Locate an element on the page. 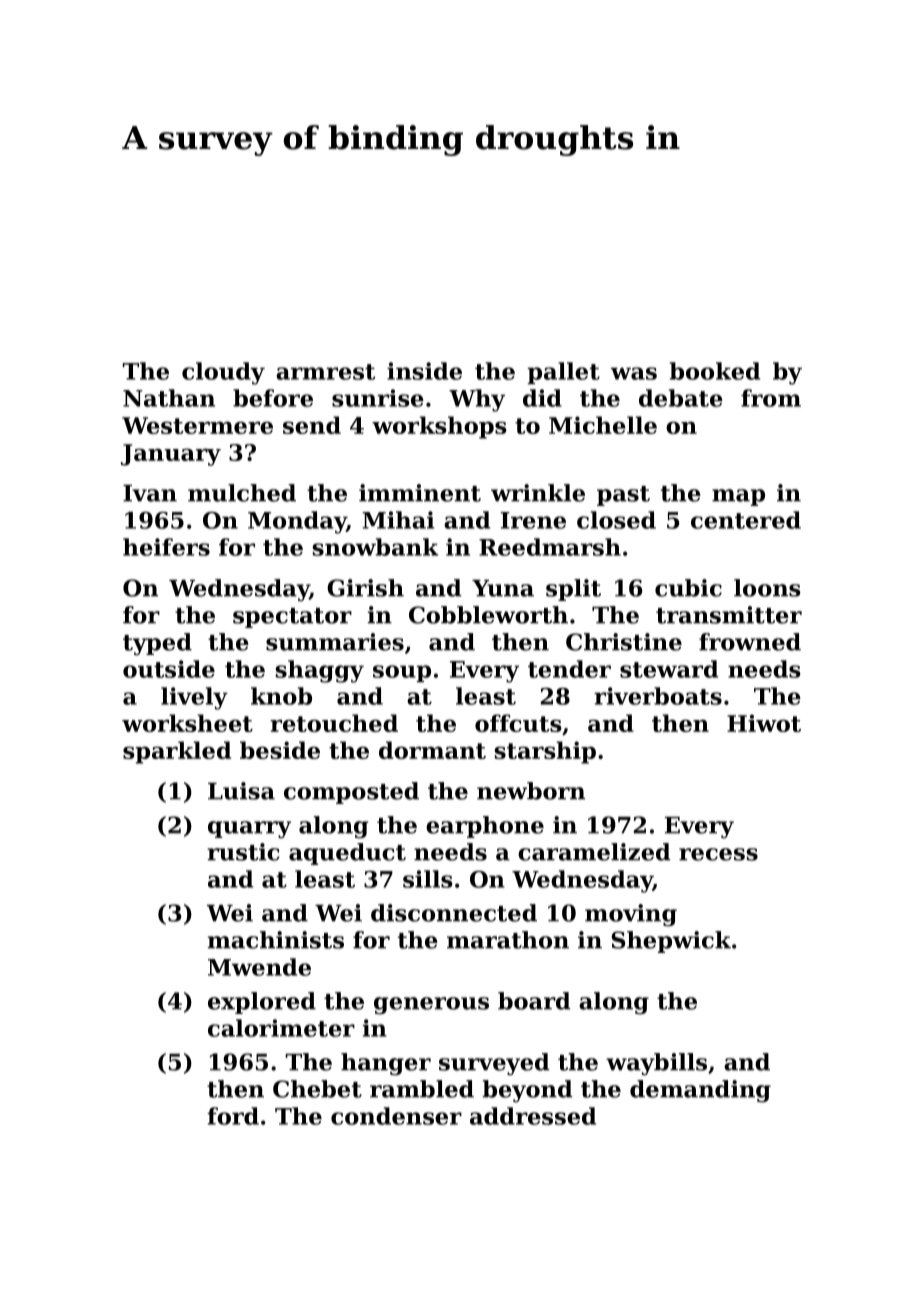 This page has height=1311, width=924. composted is located at coordinates (351, 793).
